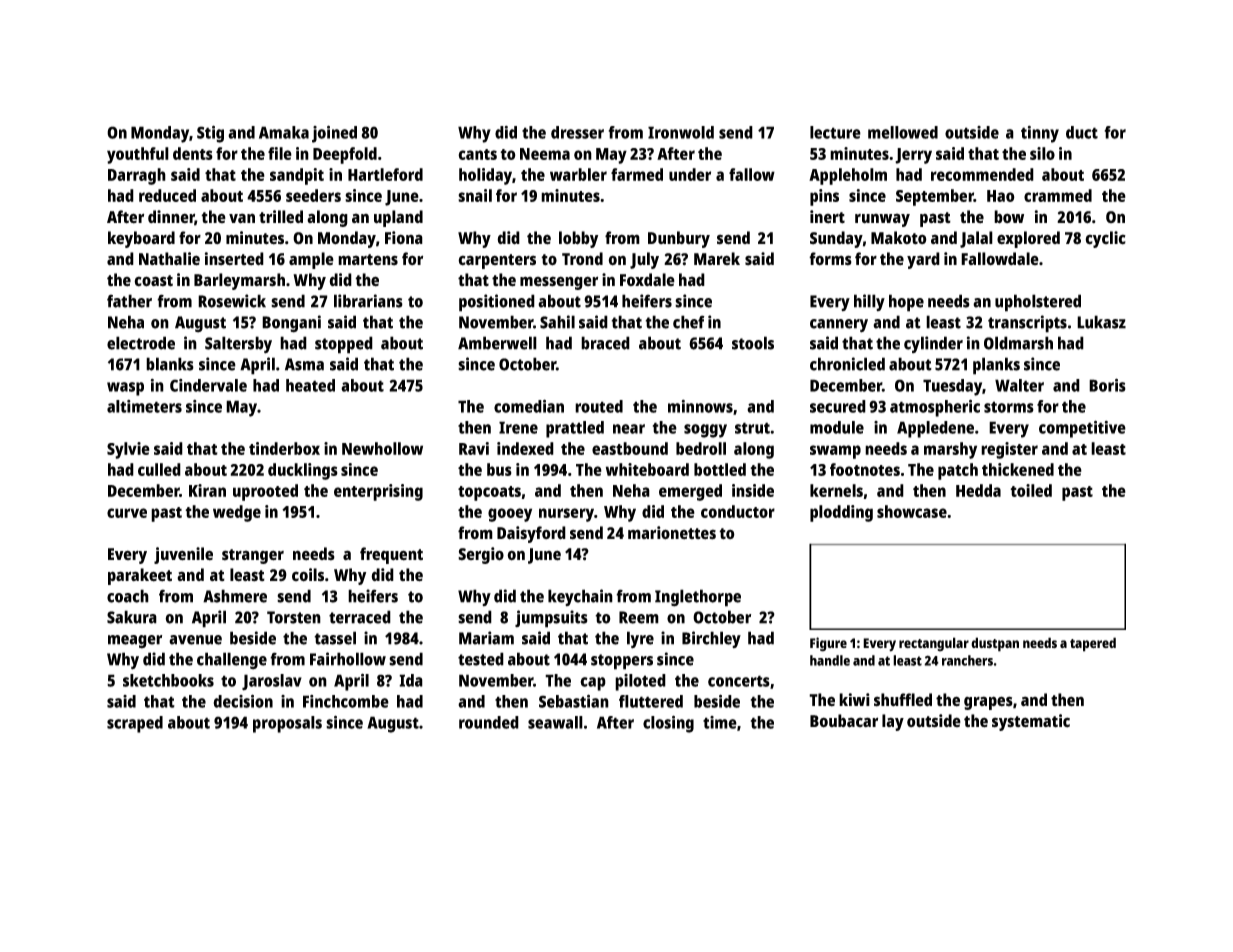  I want to click on Birchley, so click(711, 639).
